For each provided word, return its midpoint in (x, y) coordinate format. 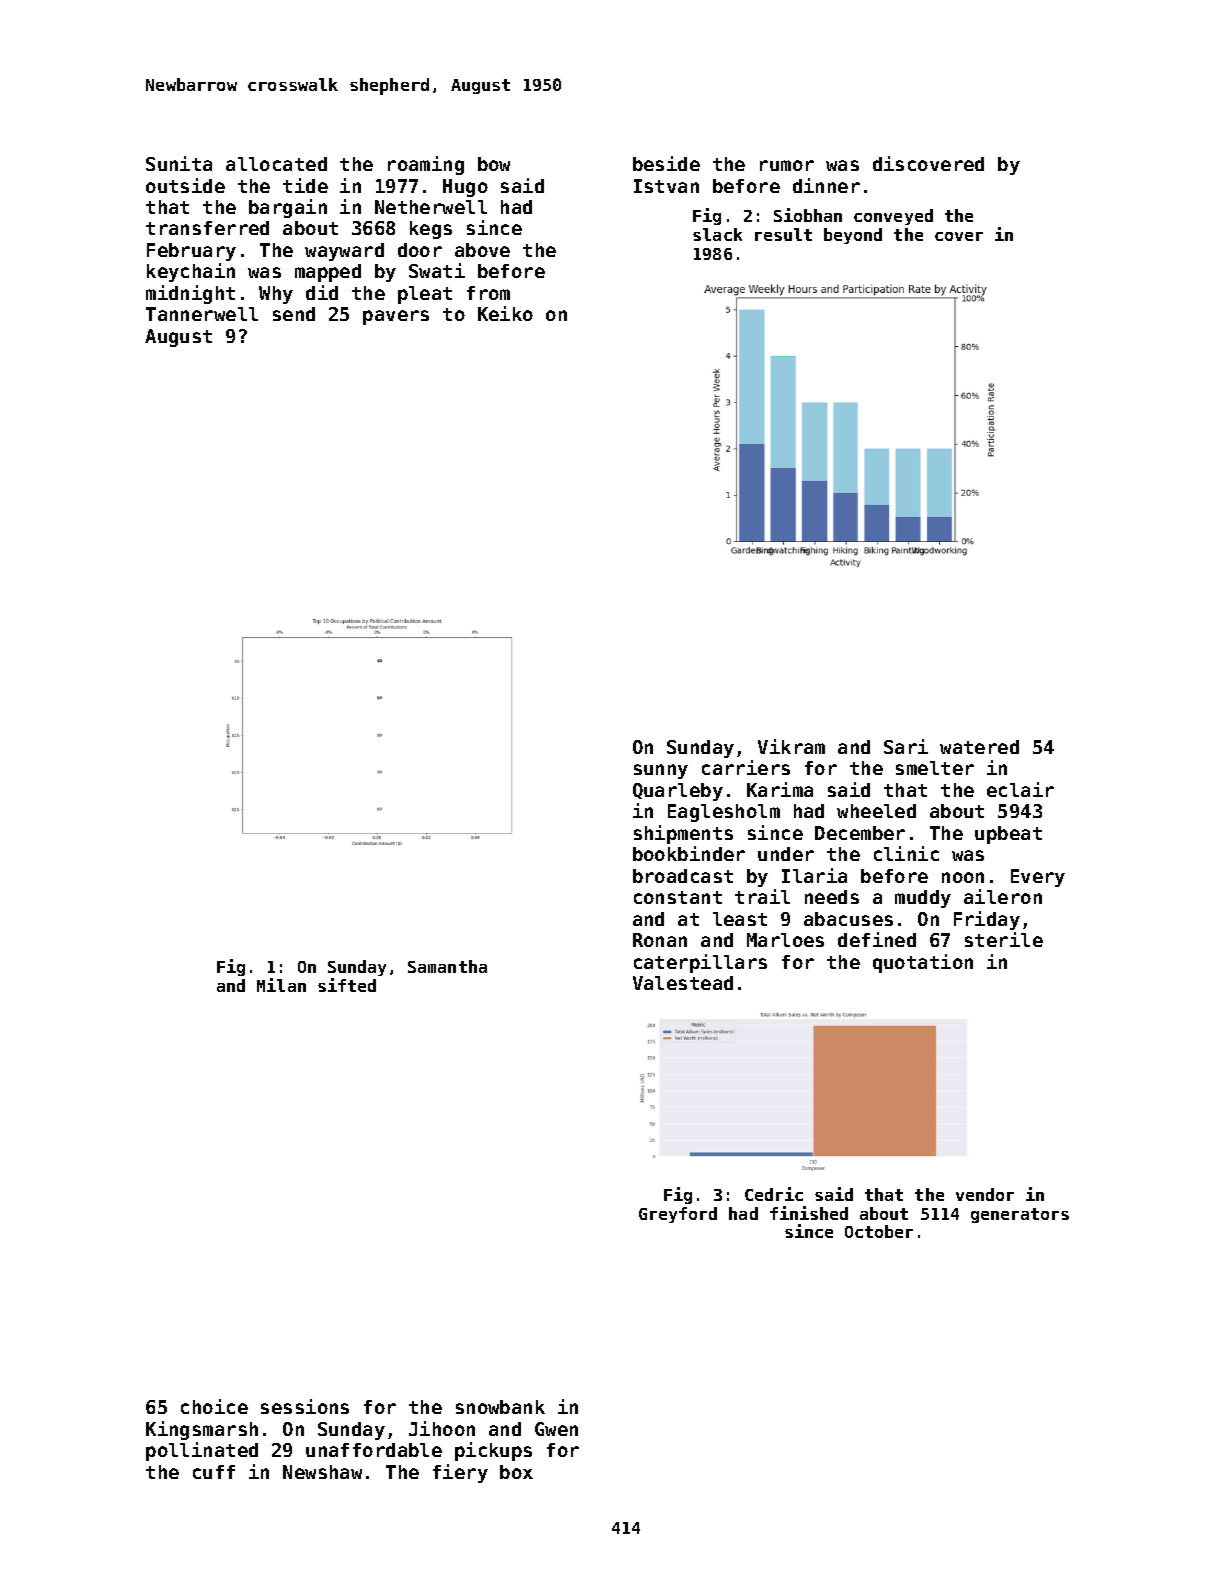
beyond (853, 236)
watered (979, 747)
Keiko (505, 313)
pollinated (202, 1451)
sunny (661, 771)
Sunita (179, 163)
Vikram (791, 746)
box (516, 1472)
